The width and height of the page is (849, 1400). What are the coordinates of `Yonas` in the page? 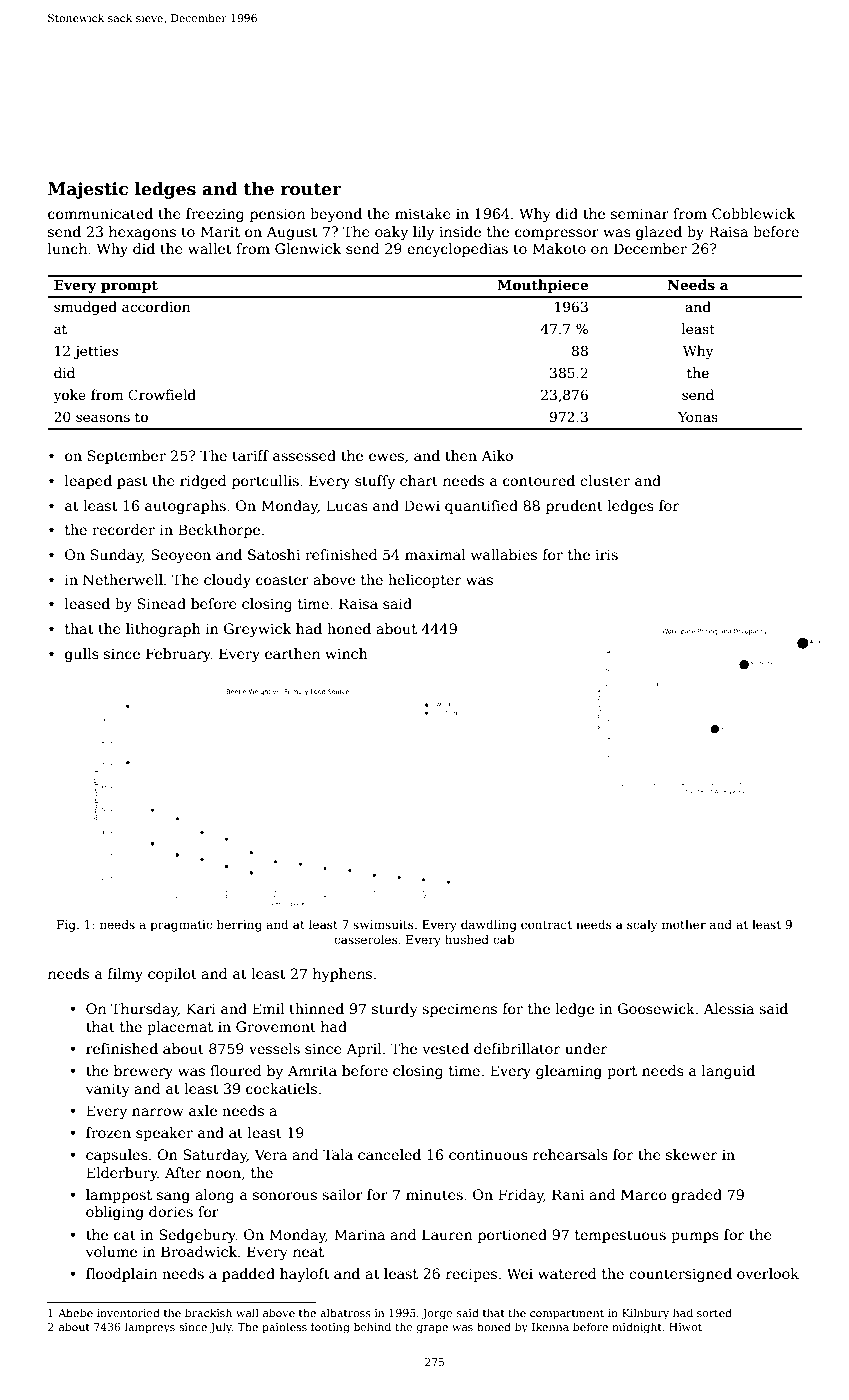 It's located at (698, 417).
